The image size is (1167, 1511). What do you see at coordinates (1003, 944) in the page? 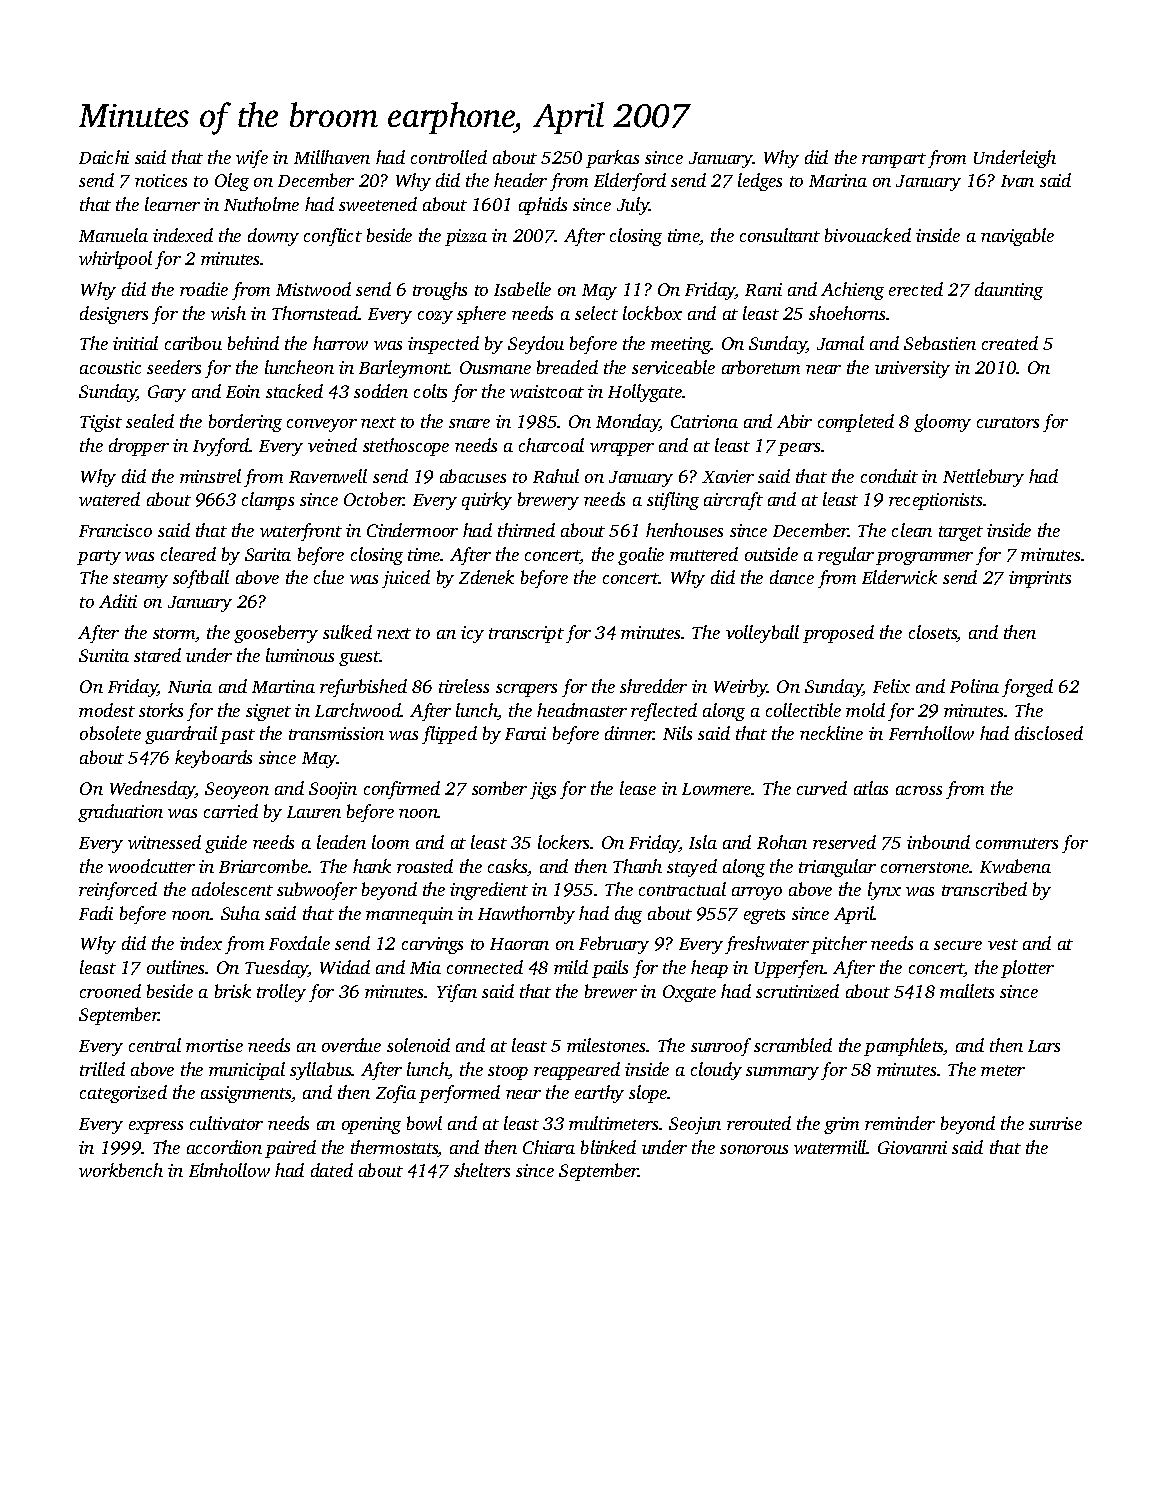
I see `vest` at bounding box center [1003, 944].
